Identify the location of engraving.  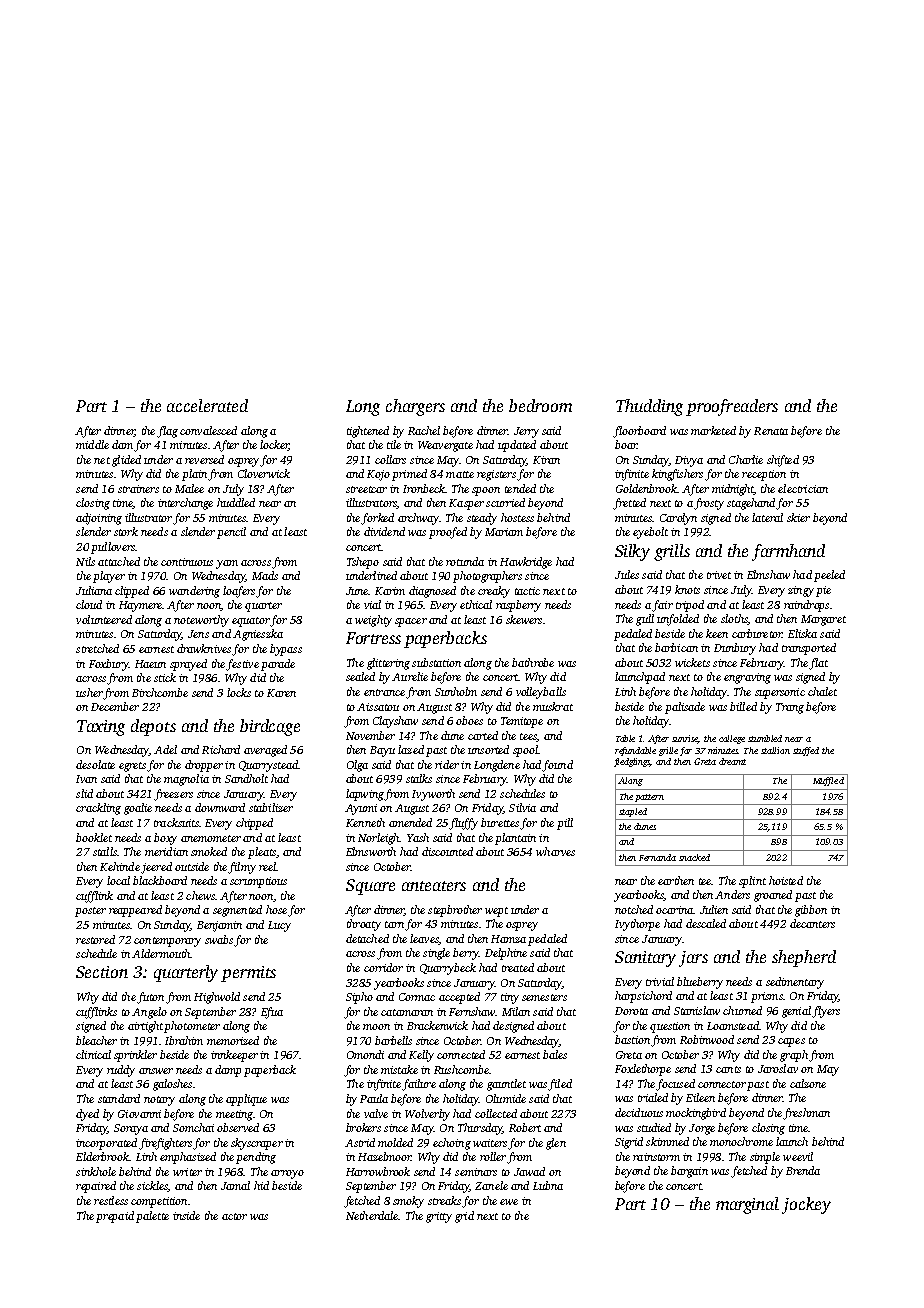
(747, 678).
